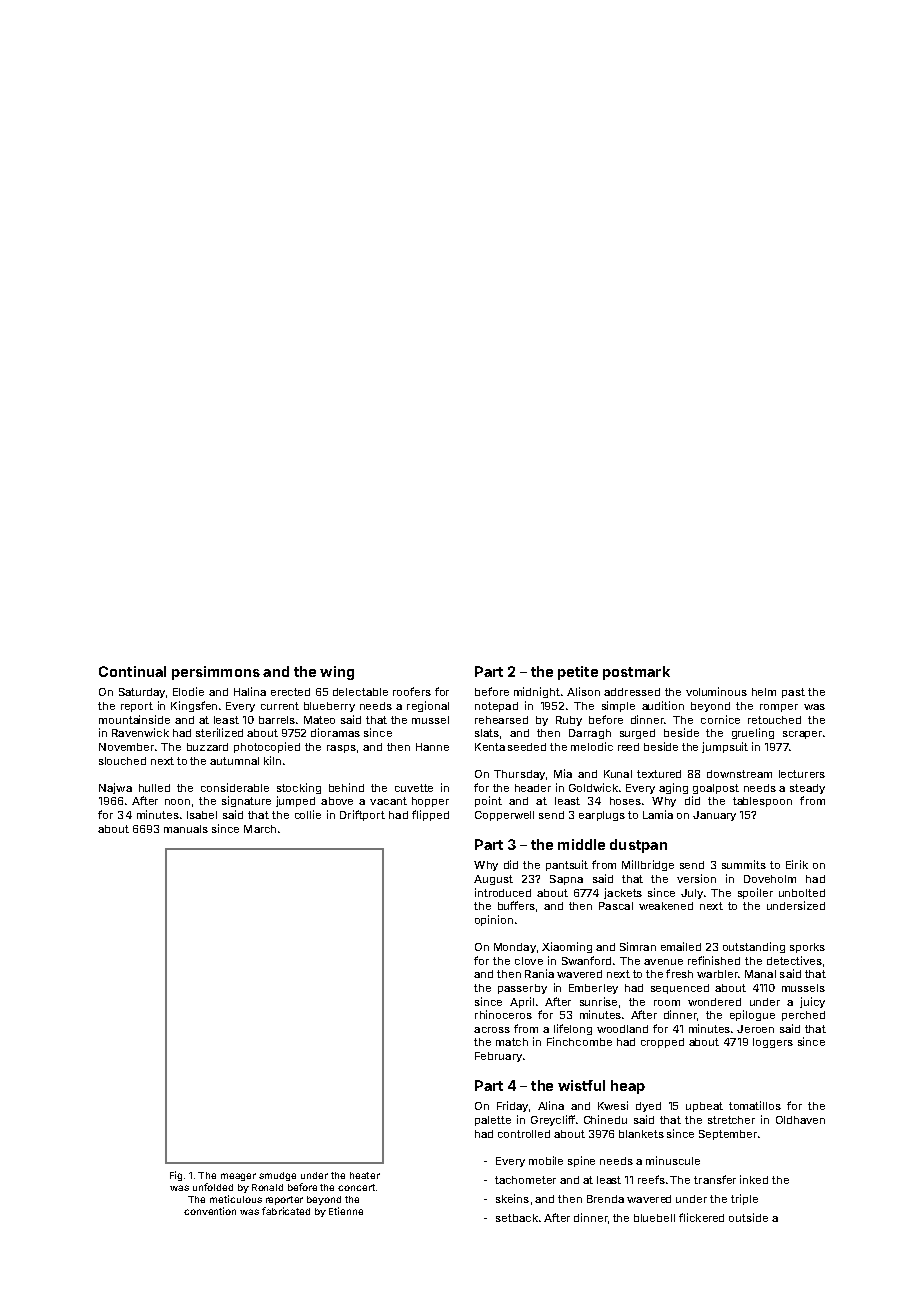 The height and width of the page is (1308, 924). What do you see at coordinates (773, 1043) in the page?
I see `loggers` at bounding box center [773, 1043].
